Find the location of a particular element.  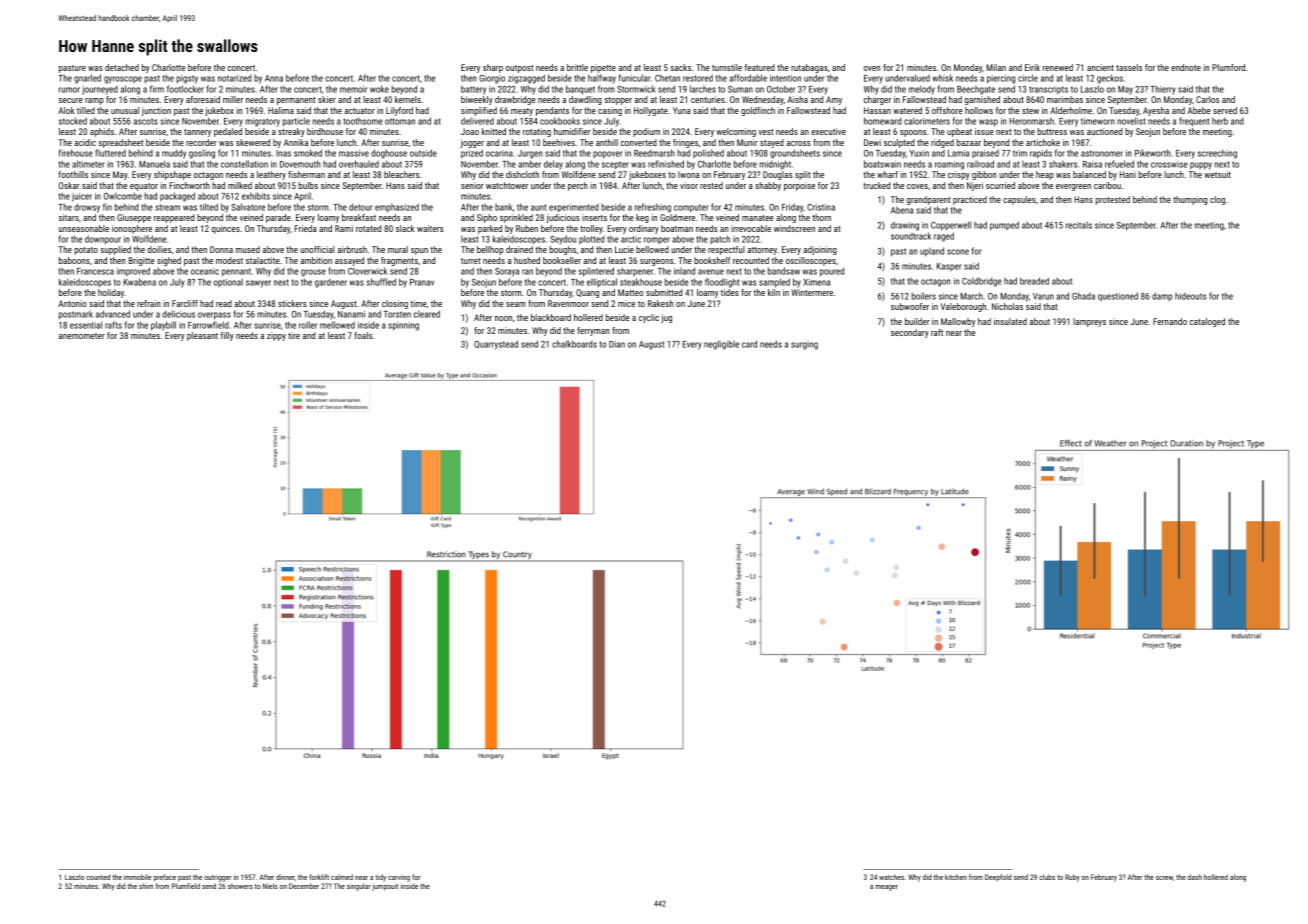

meager is located at coordinates (886, 888).
